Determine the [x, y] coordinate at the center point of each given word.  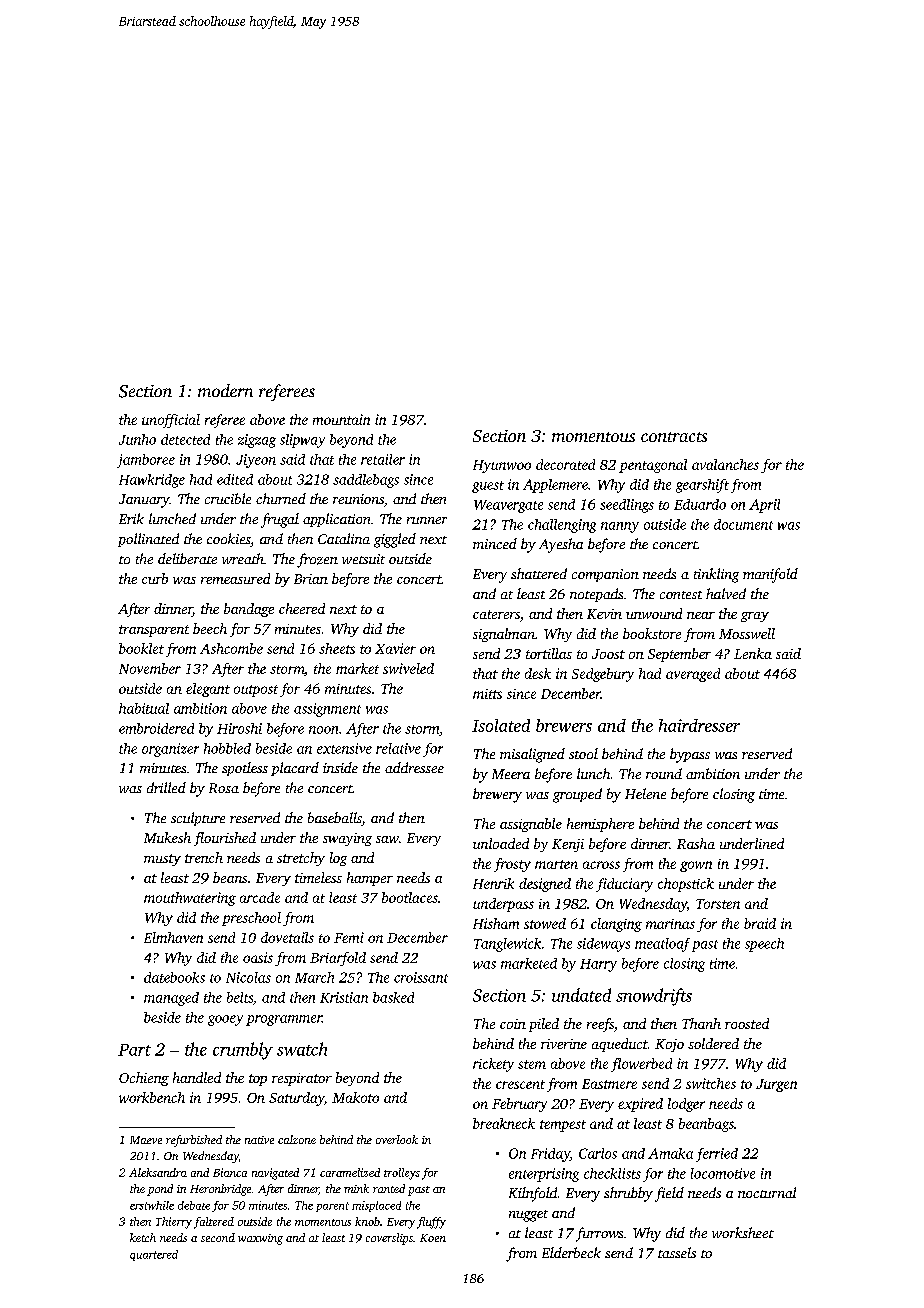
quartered [154, 1255]
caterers [496, 614]
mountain [341, 419]
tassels [677, 1252]
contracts [674, 437]
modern [225, 390]
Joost [608, 654]
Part [134, 1050]
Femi [349, 937]
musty [162, 860]
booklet [141, 648]
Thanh [701, 1023]
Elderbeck [571, 1252]
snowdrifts [654, 997]
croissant [421, 977]
